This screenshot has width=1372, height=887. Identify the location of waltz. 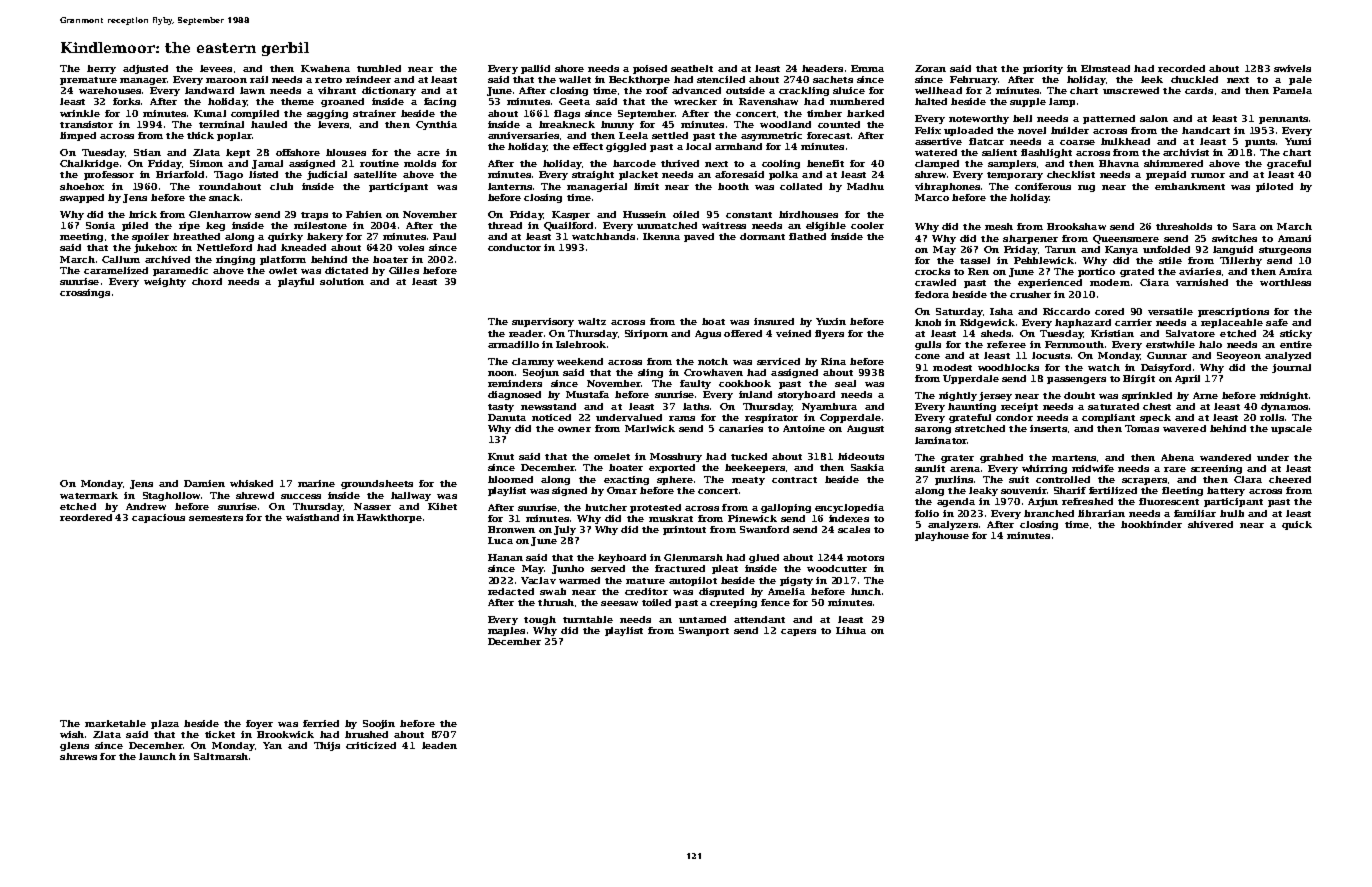
(592, 321).
